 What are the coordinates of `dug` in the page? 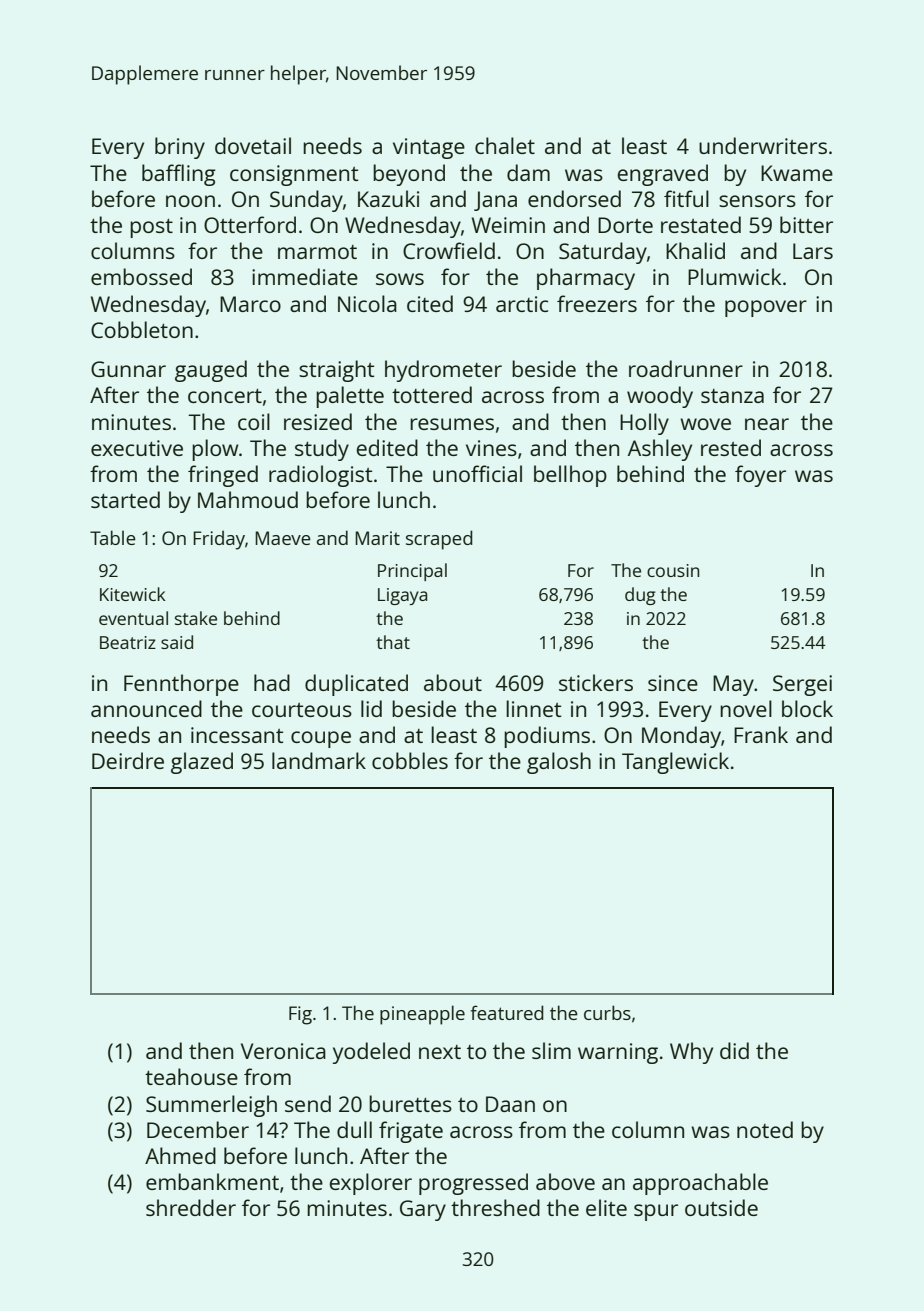 It's located at (640, 596).
